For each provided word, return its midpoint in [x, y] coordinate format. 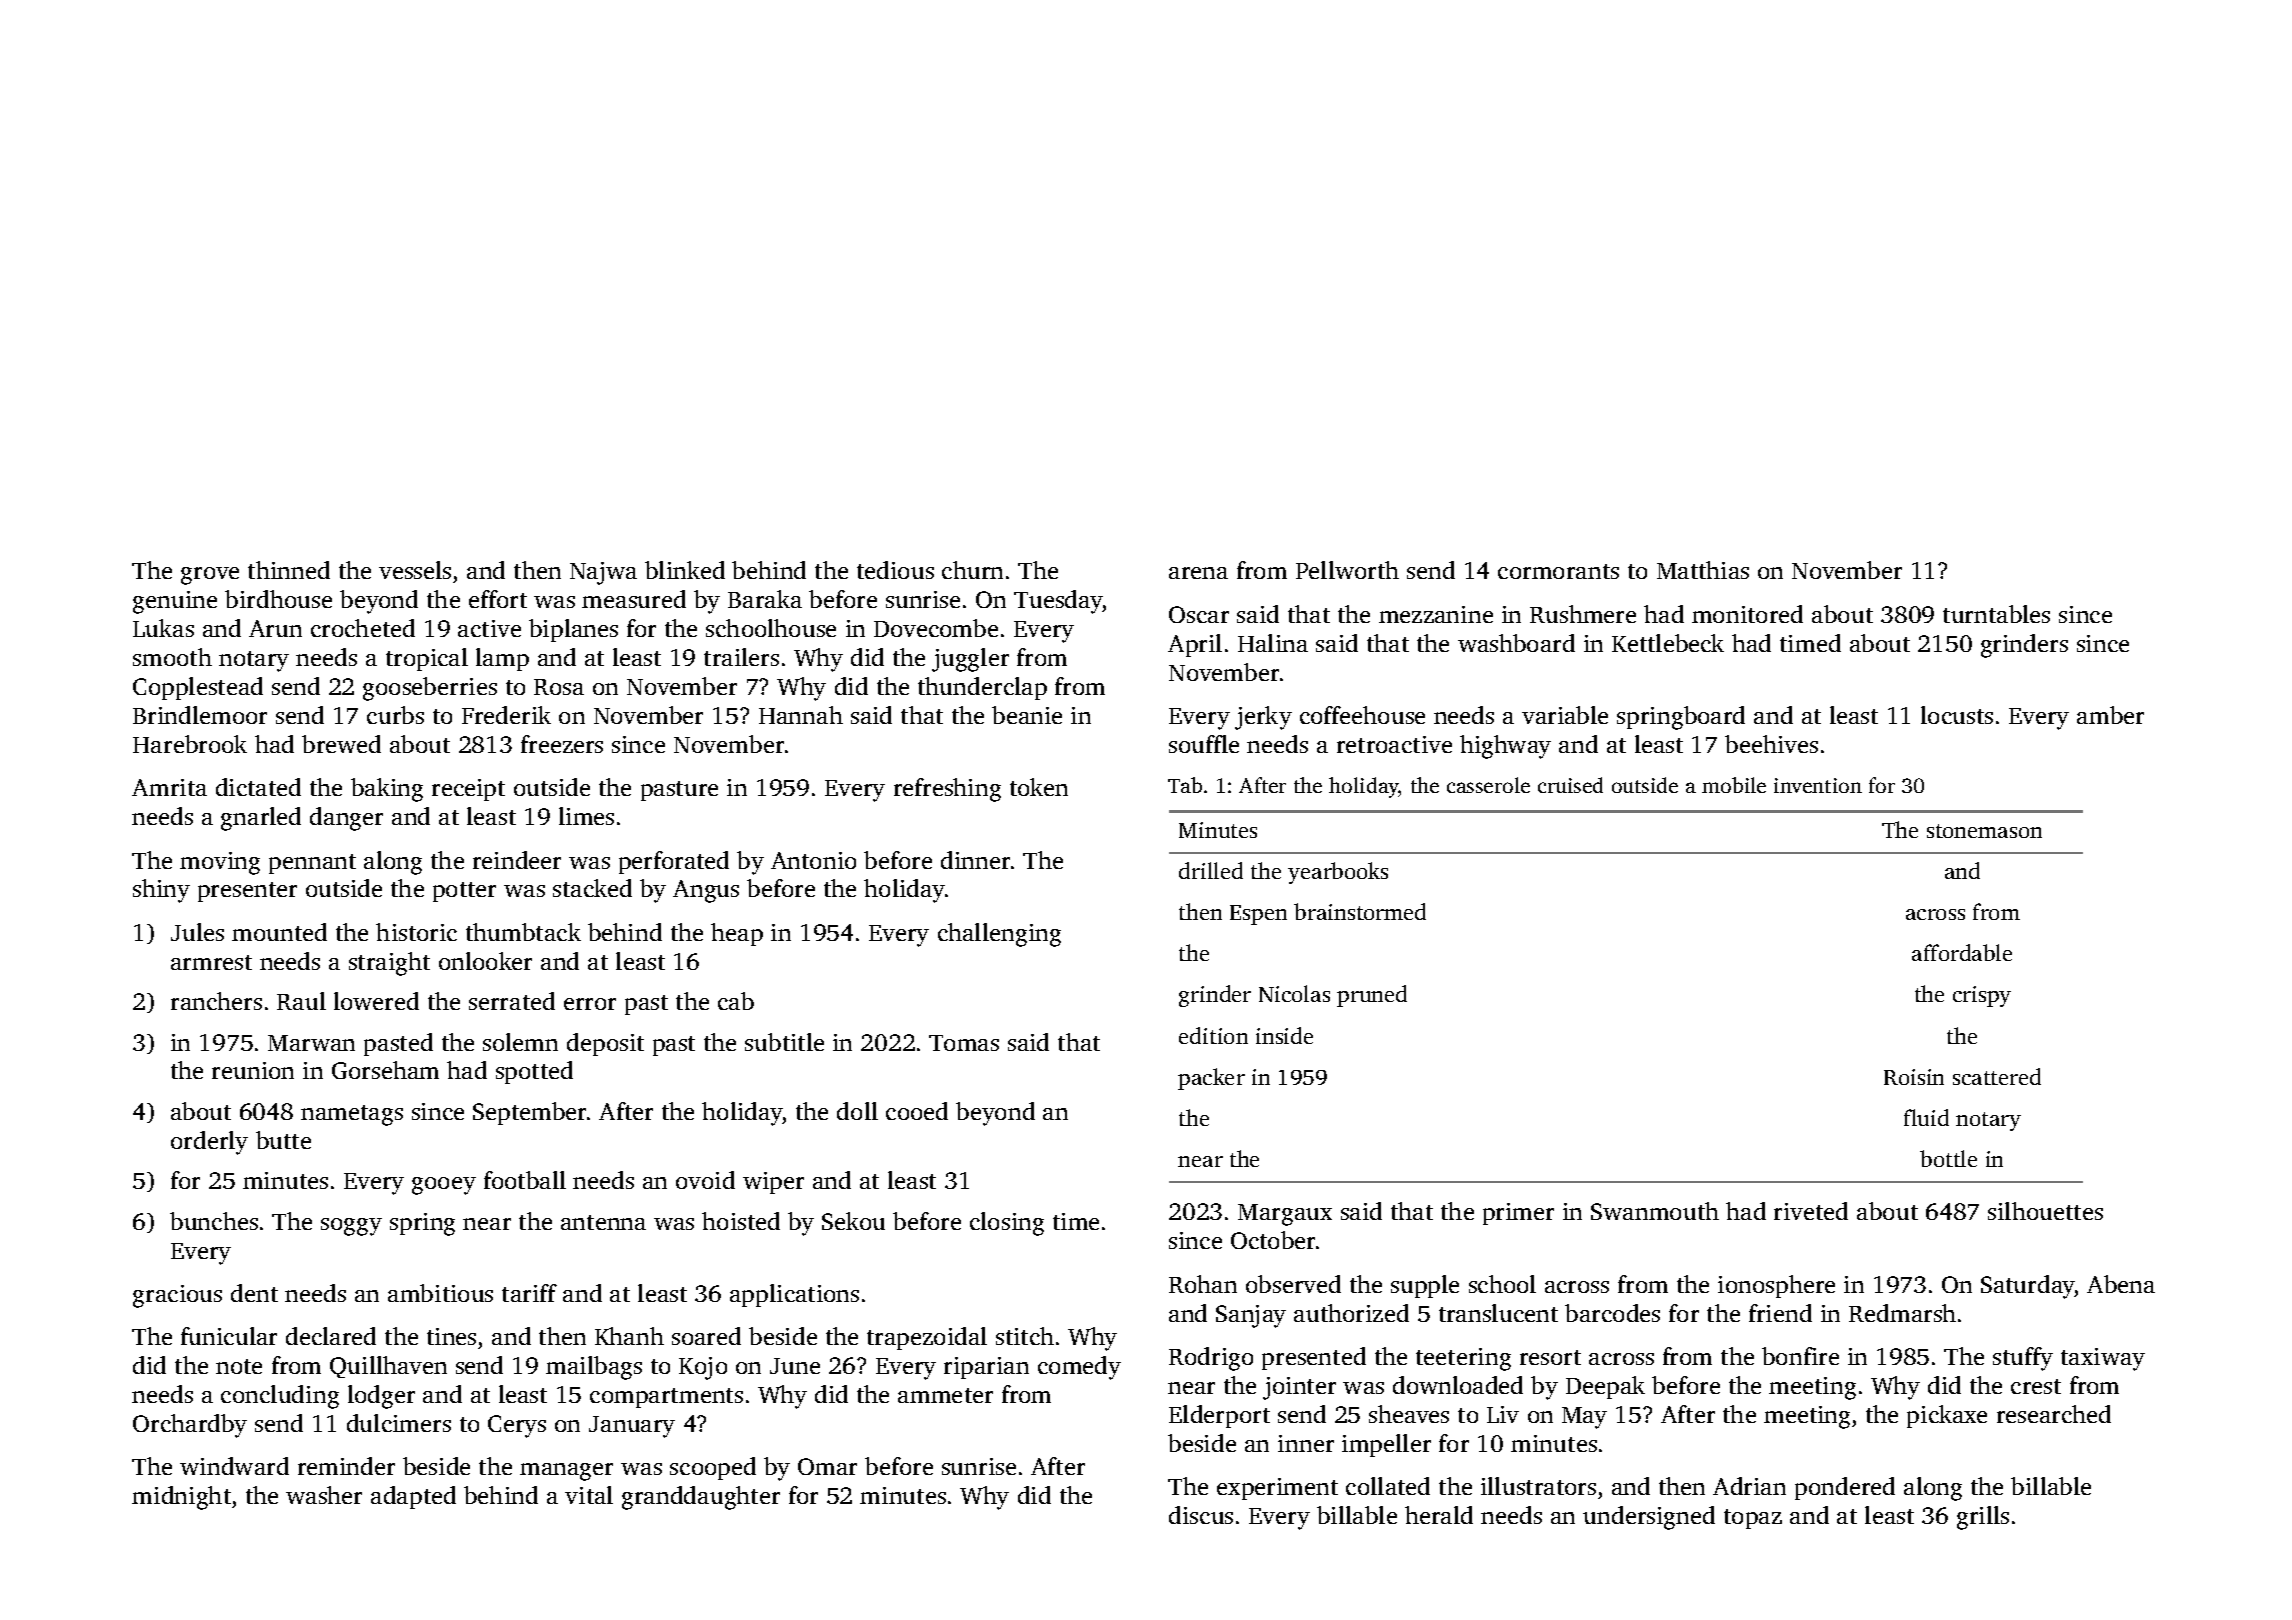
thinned [289, 570]
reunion [253, 1070]
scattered [1997, 1076]
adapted [413, 1497]
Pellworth [1347, 570]
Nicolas [1294, 993]
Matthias [1703, 570]
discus [1201, 1515]
